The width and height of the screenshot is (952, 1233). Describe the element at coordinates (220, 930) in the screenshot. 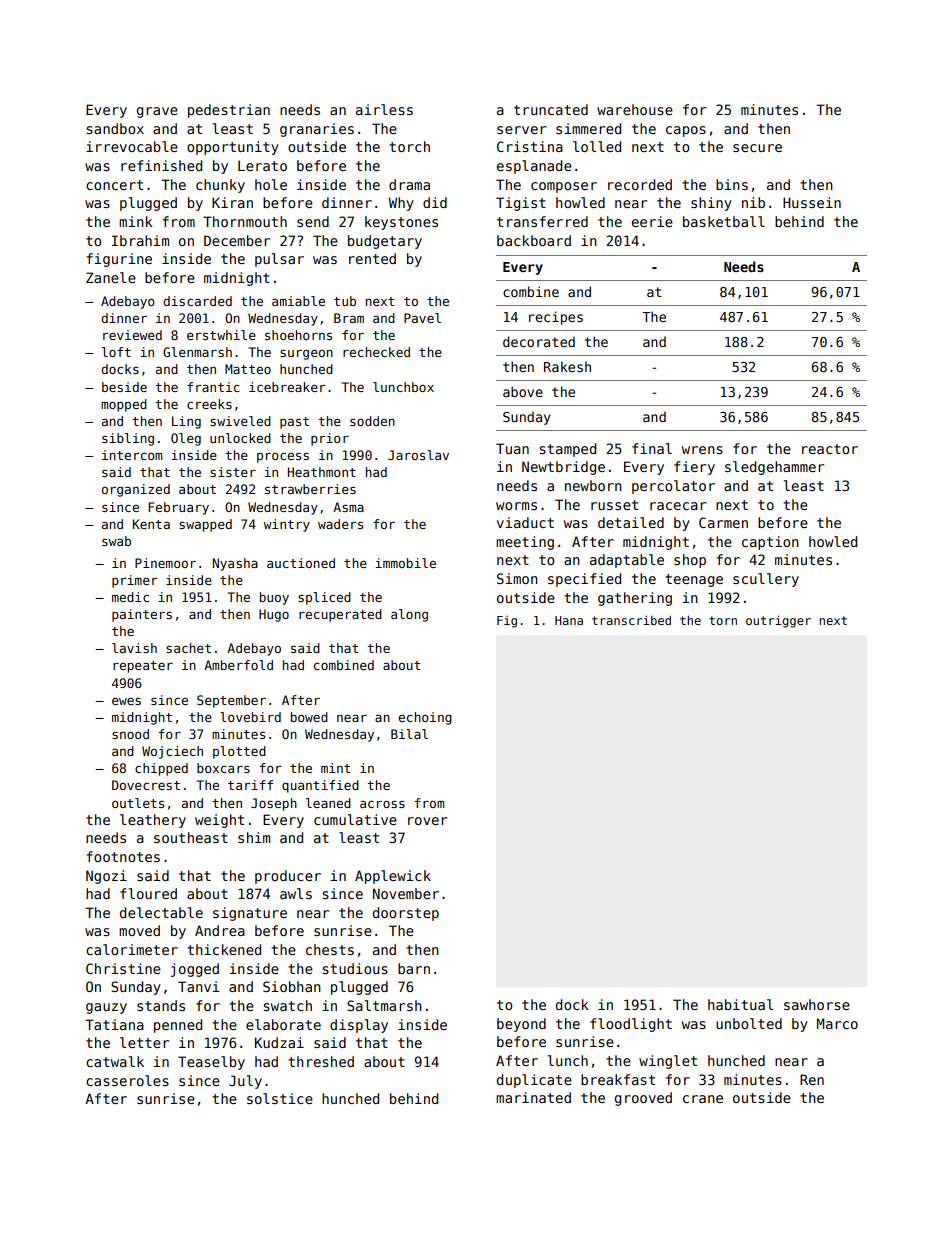

I see `Andrea` at that location.
